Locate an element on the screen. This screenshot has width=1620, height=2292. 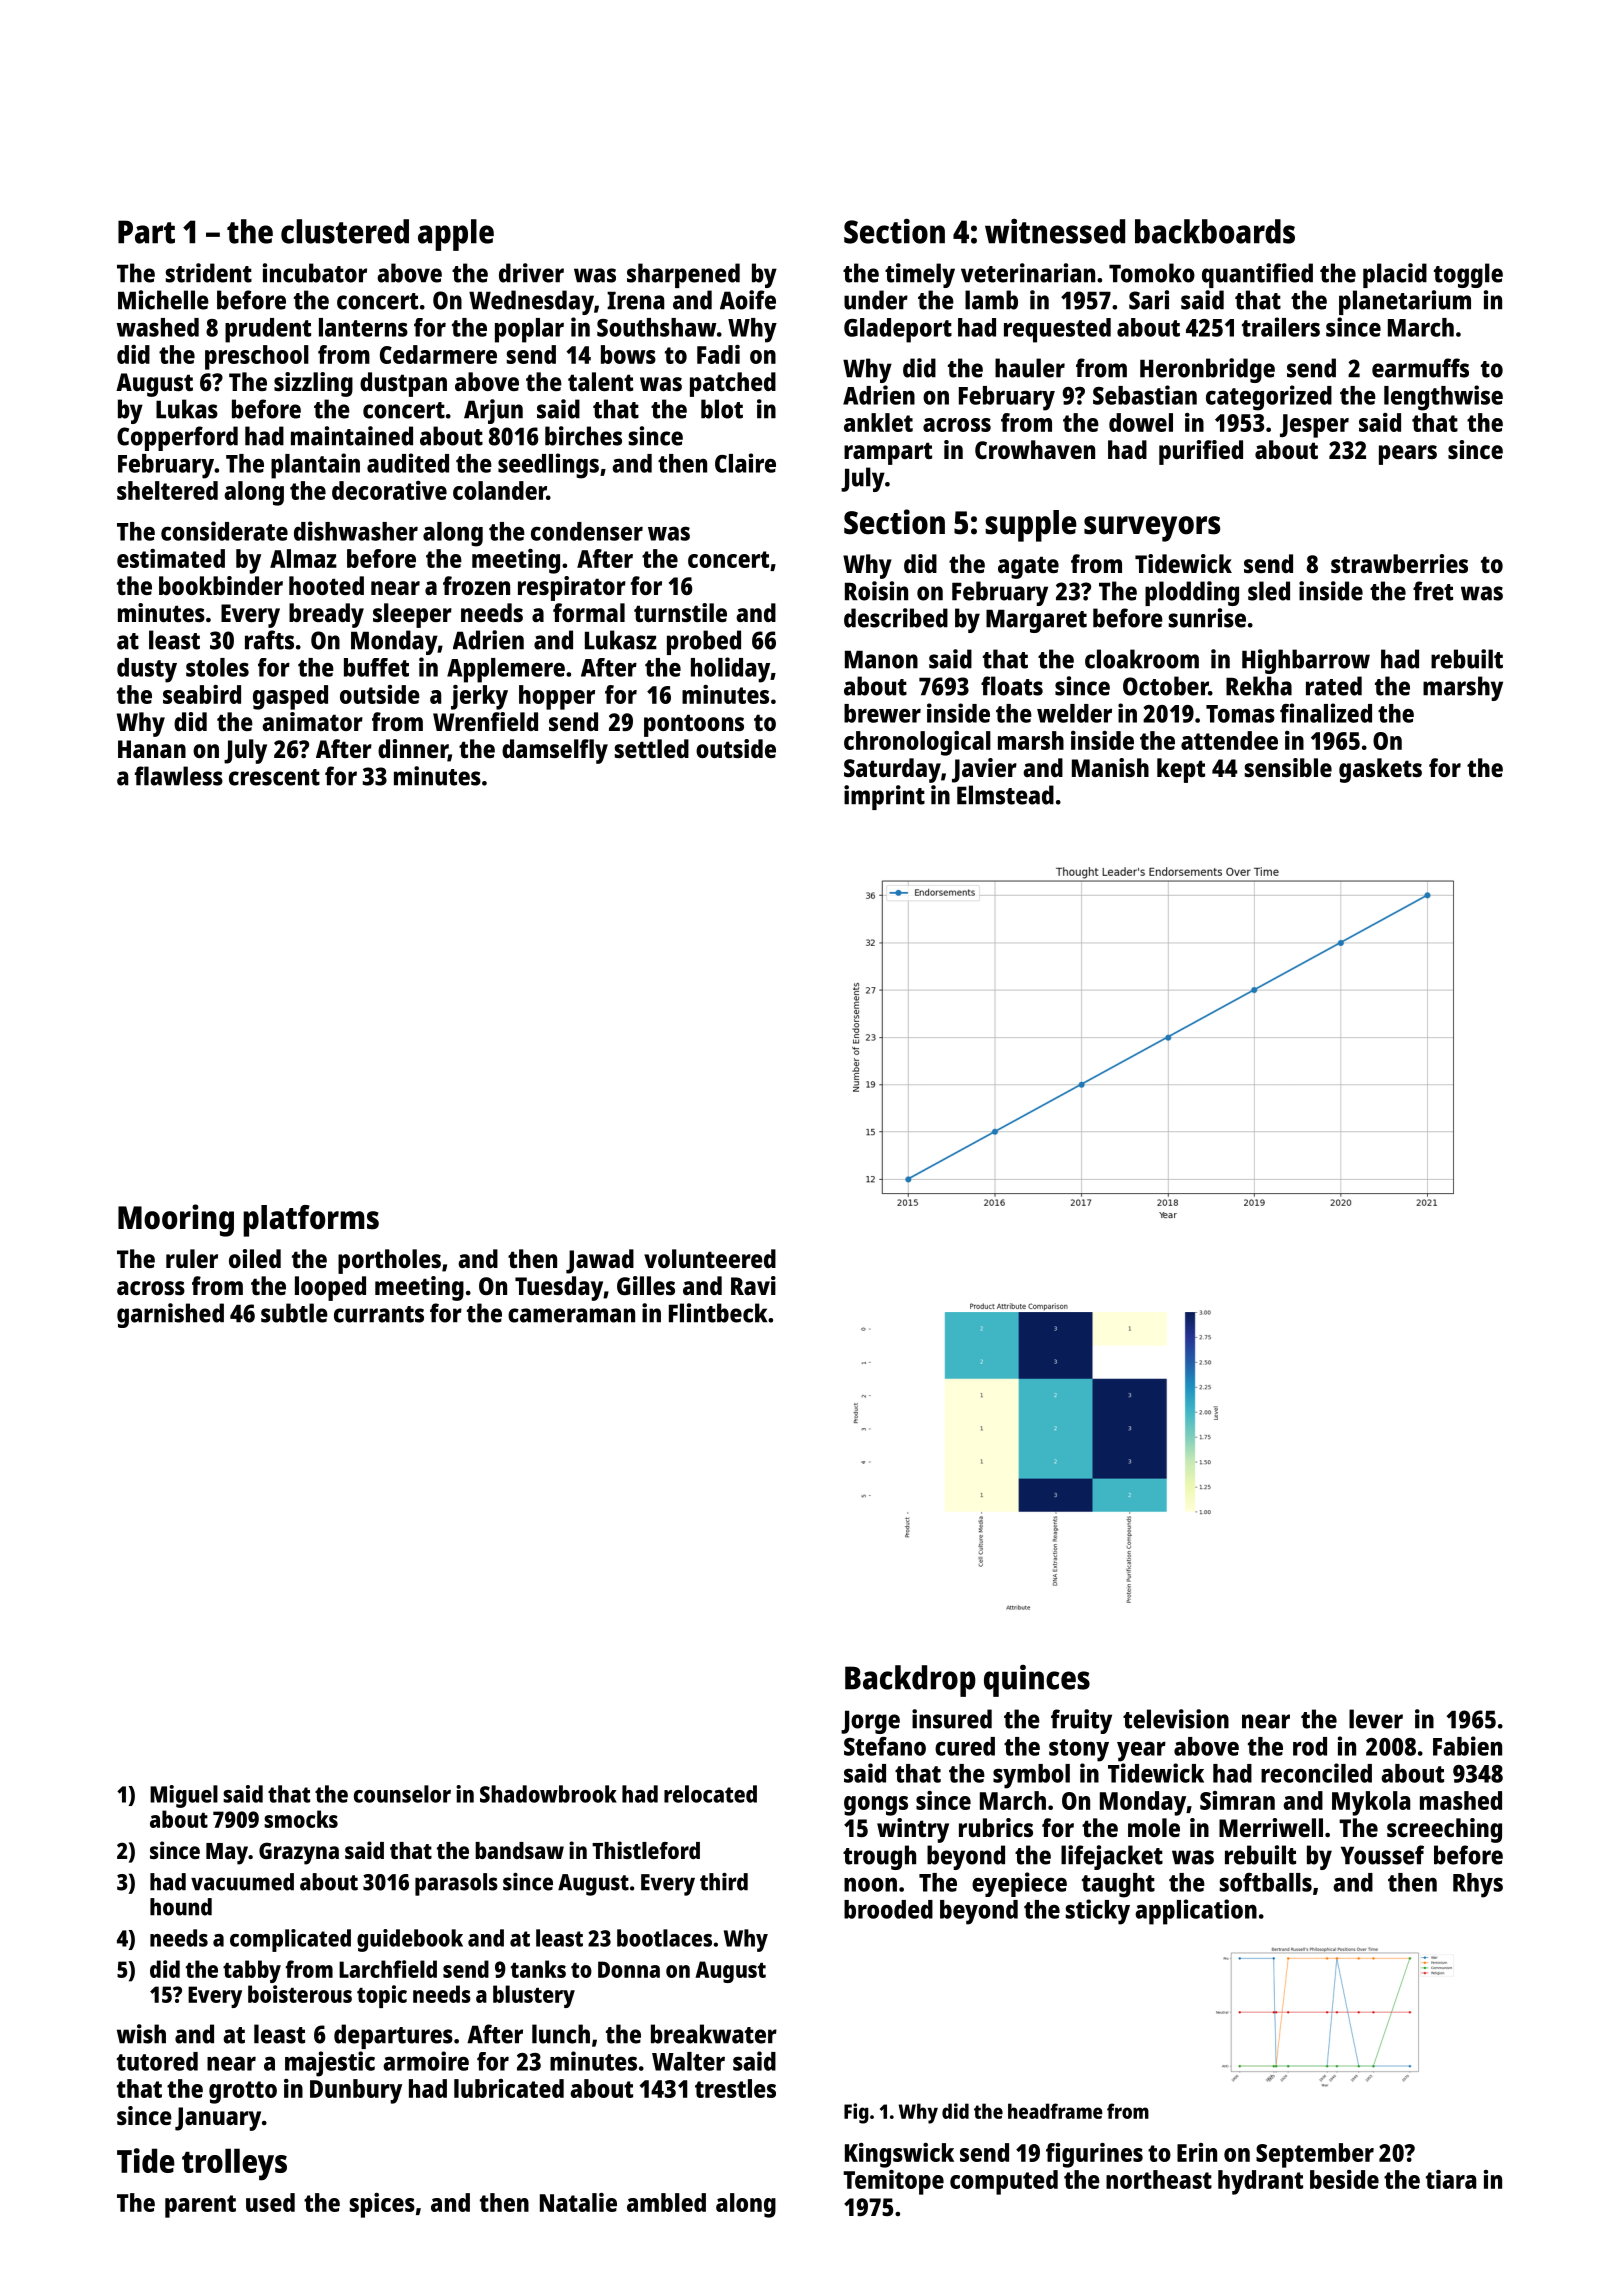
portholes is located at coordinates (389, 1261).
